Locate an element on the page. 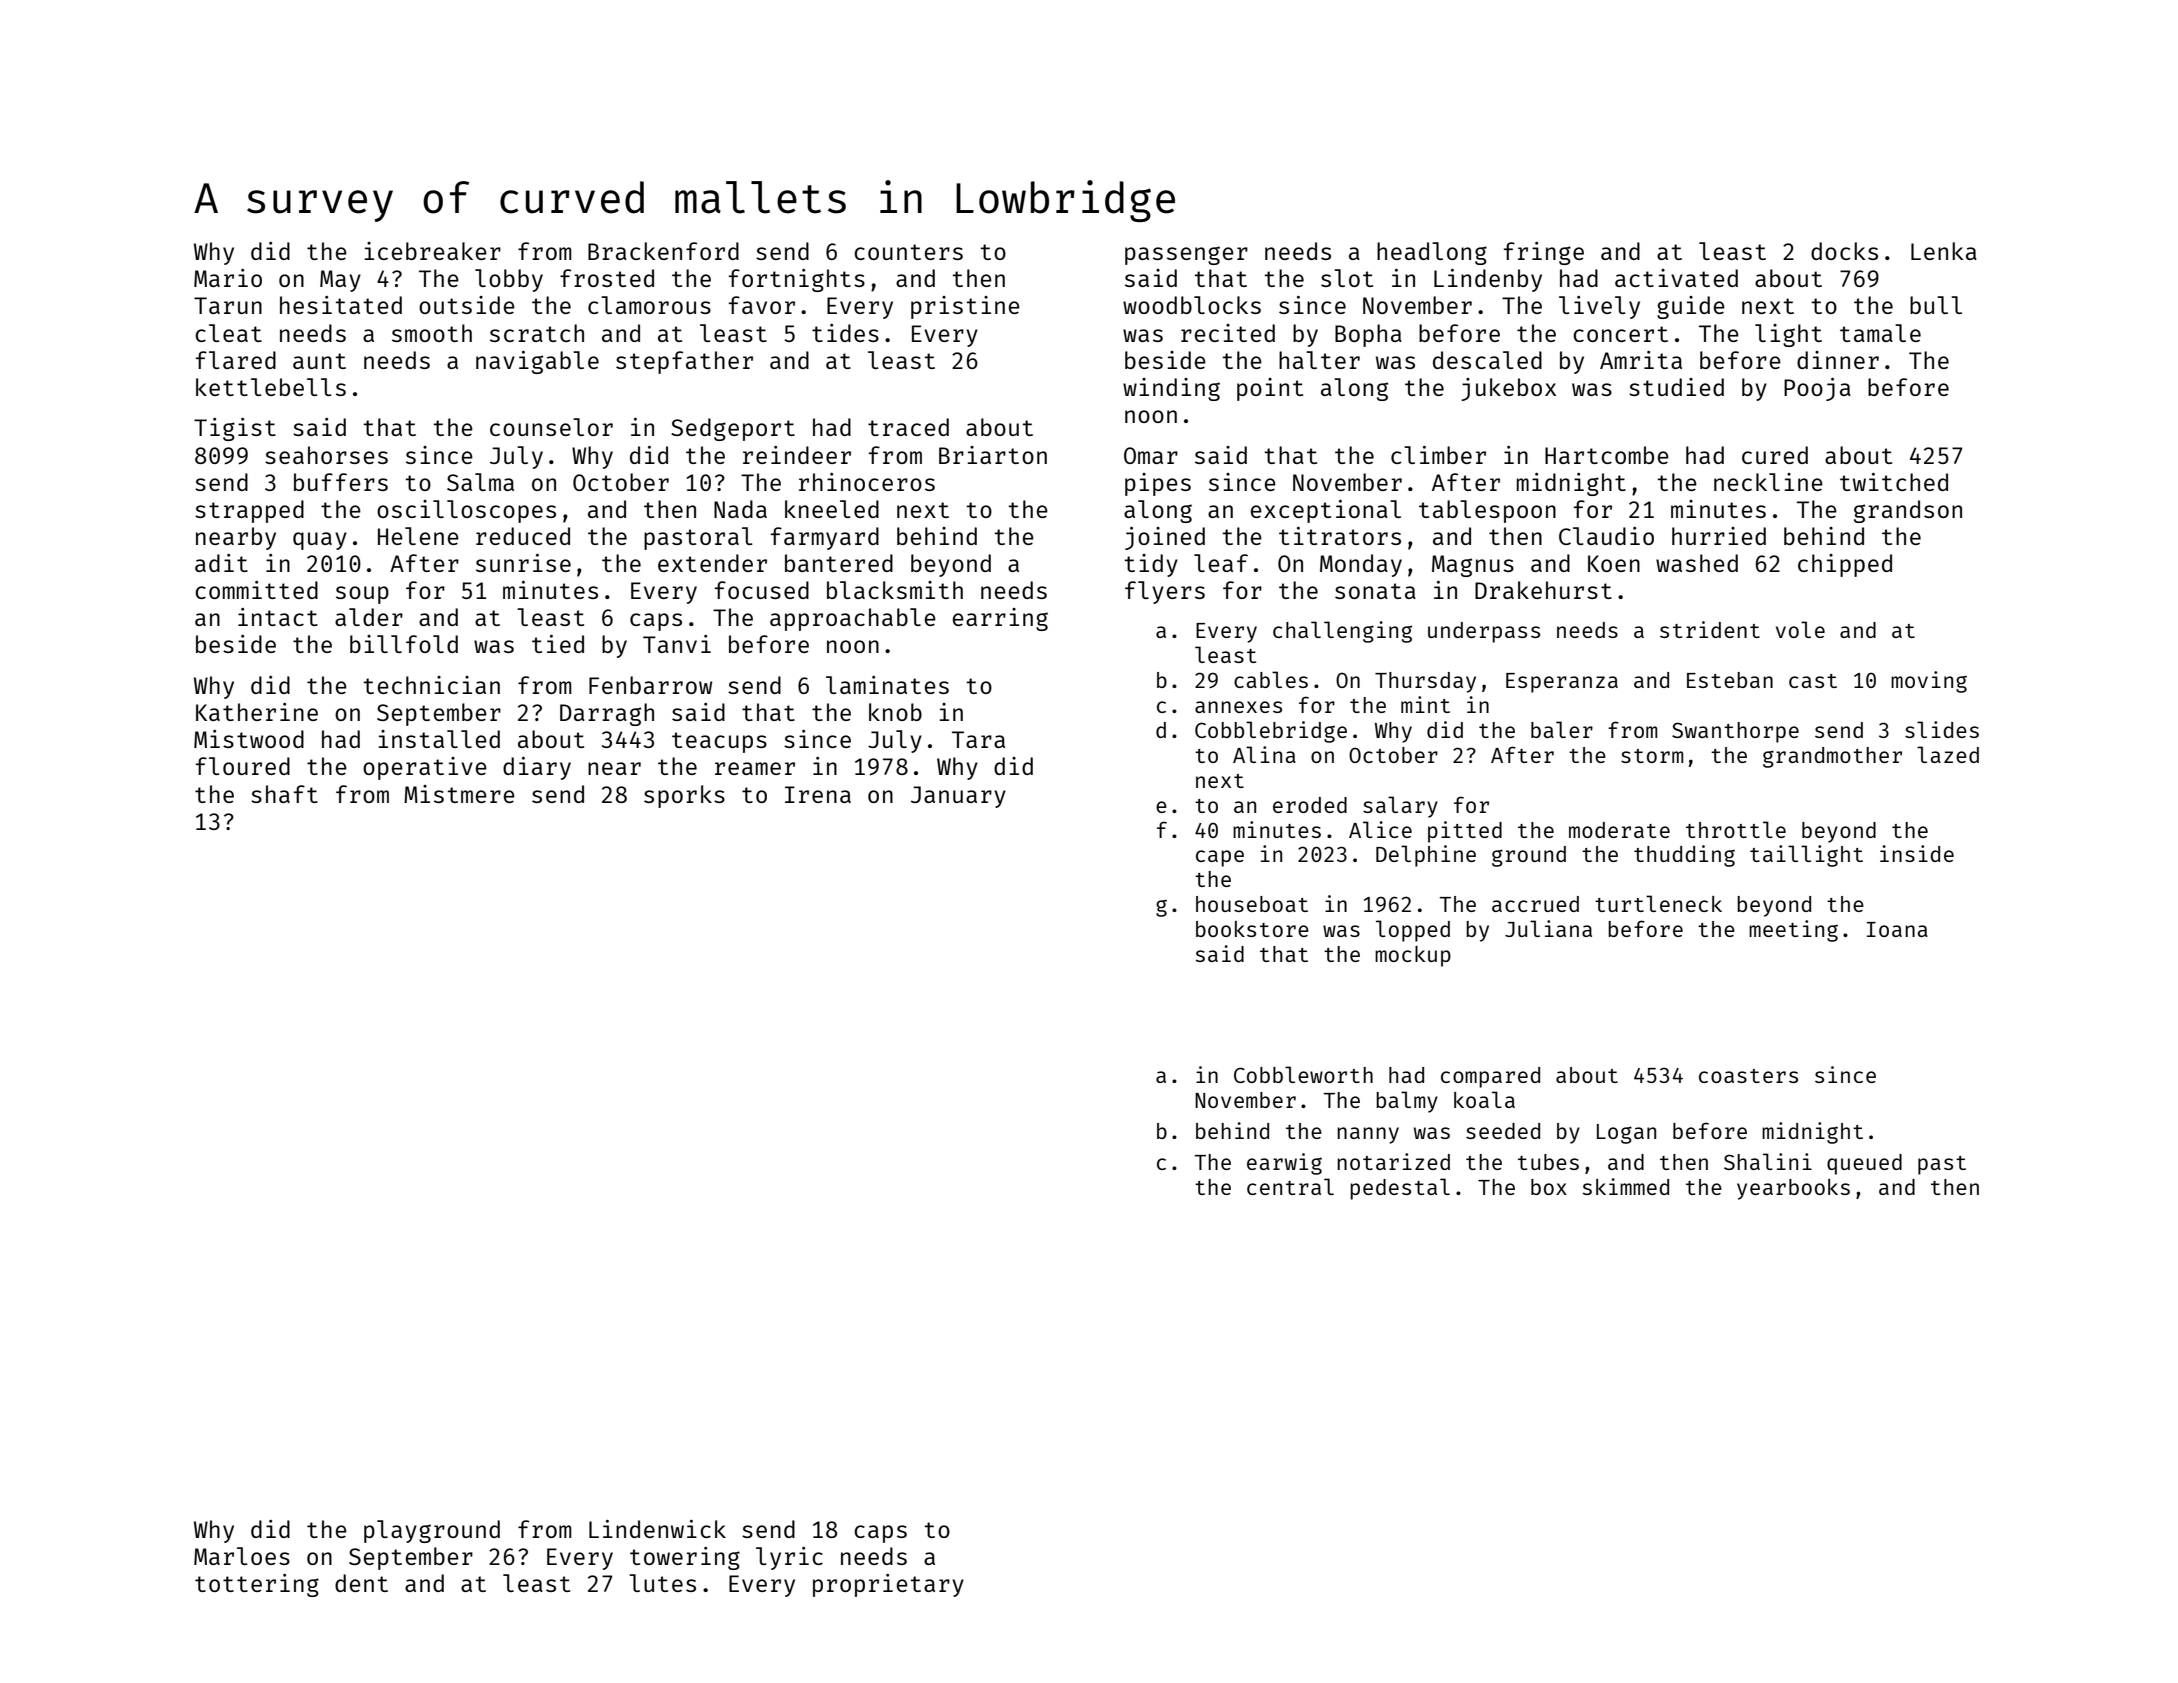  Mistmere is located at coordinates (459, 794).
